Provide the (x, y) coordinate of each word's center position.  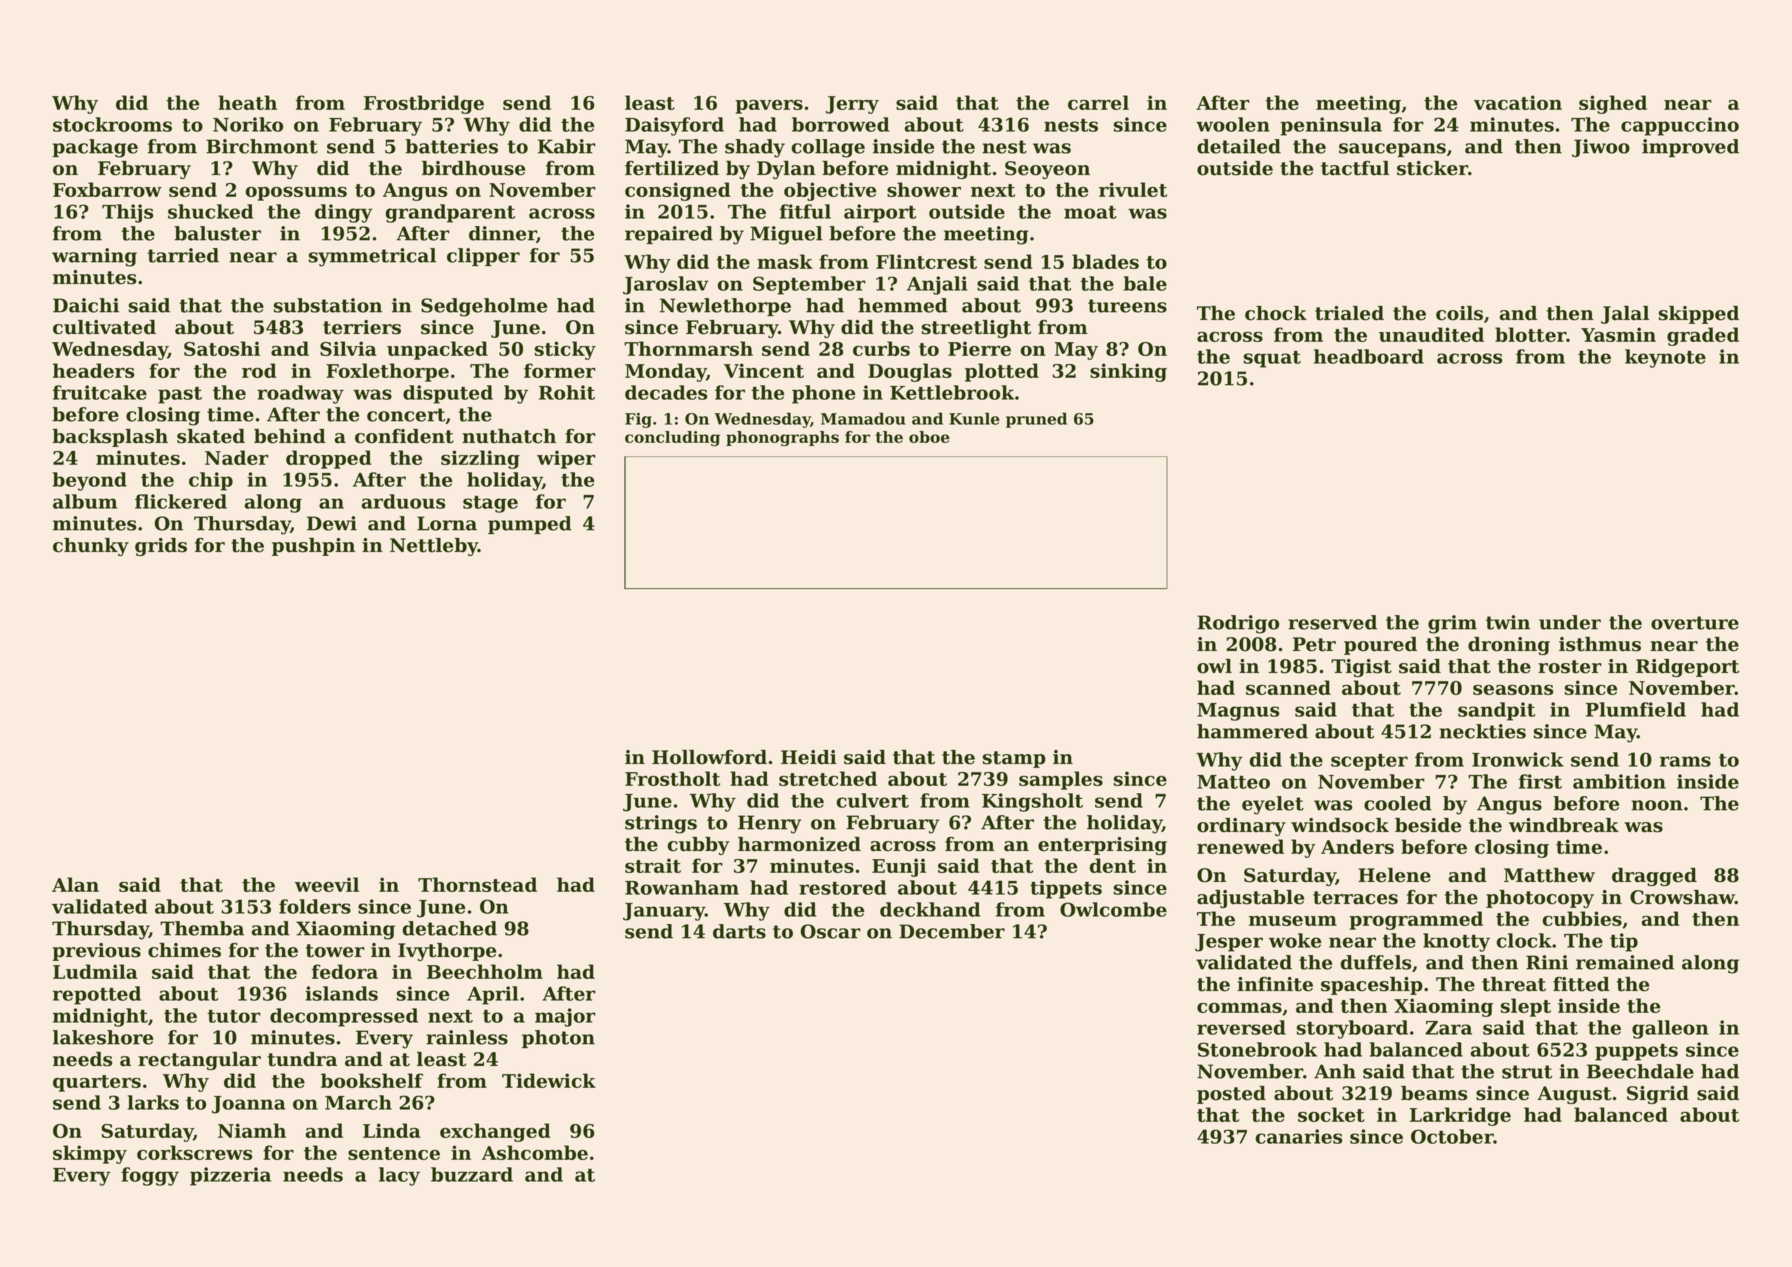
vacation (1518, 102)
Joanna (249, 1105)
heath (247, 102)
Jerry (852, 105)
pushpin (313, 547)
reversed (1241, 1027)
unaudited (1431, 334)
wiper (566, 459)
